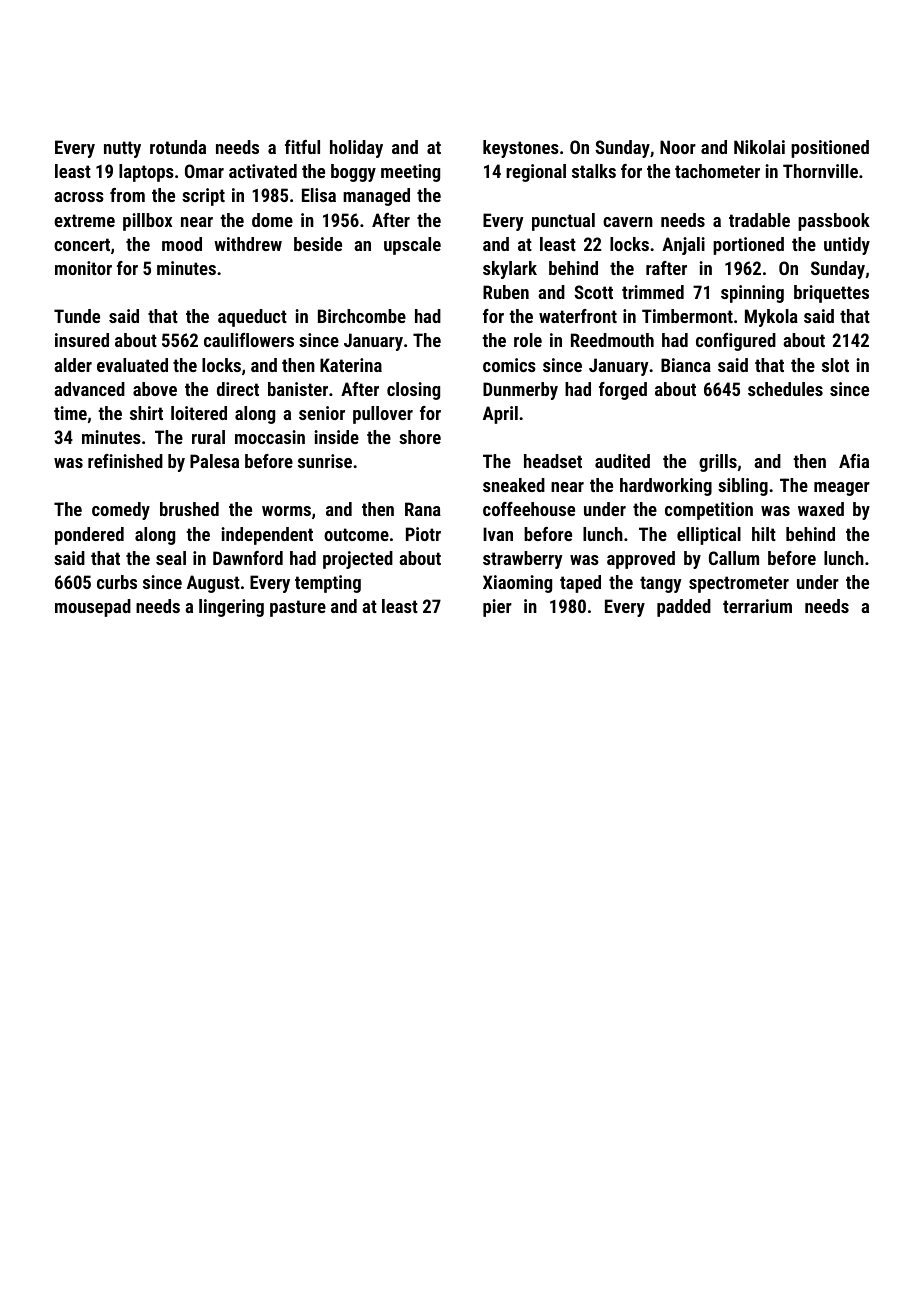 The height and width of the page is (1311, 924). What do you see at coordinates (521, 149) in the page?
I see `keystones` at bounding box center [521, 149].
